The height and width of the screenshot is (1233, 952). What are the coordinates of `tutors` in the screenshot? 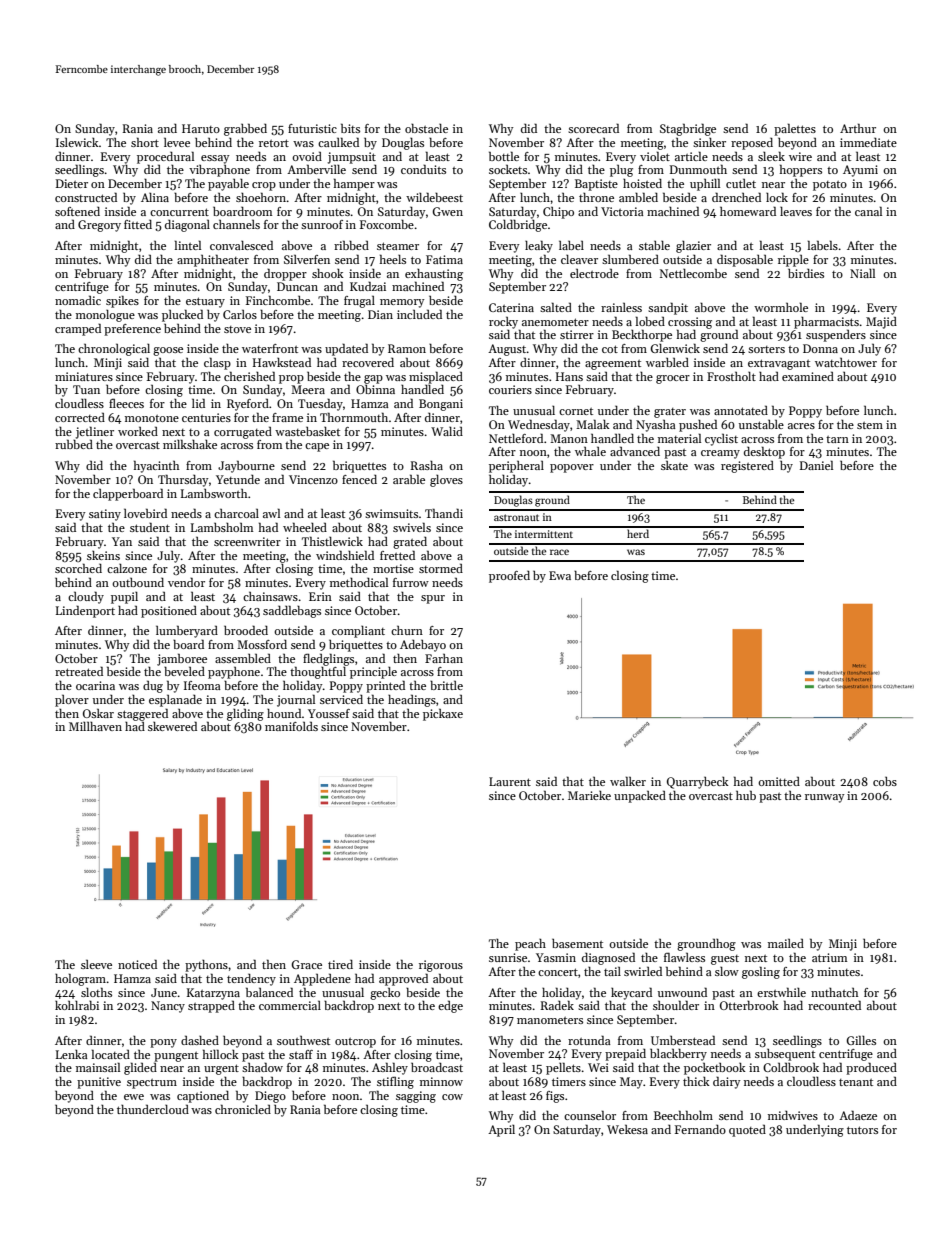 It's located at (862, 1130).
